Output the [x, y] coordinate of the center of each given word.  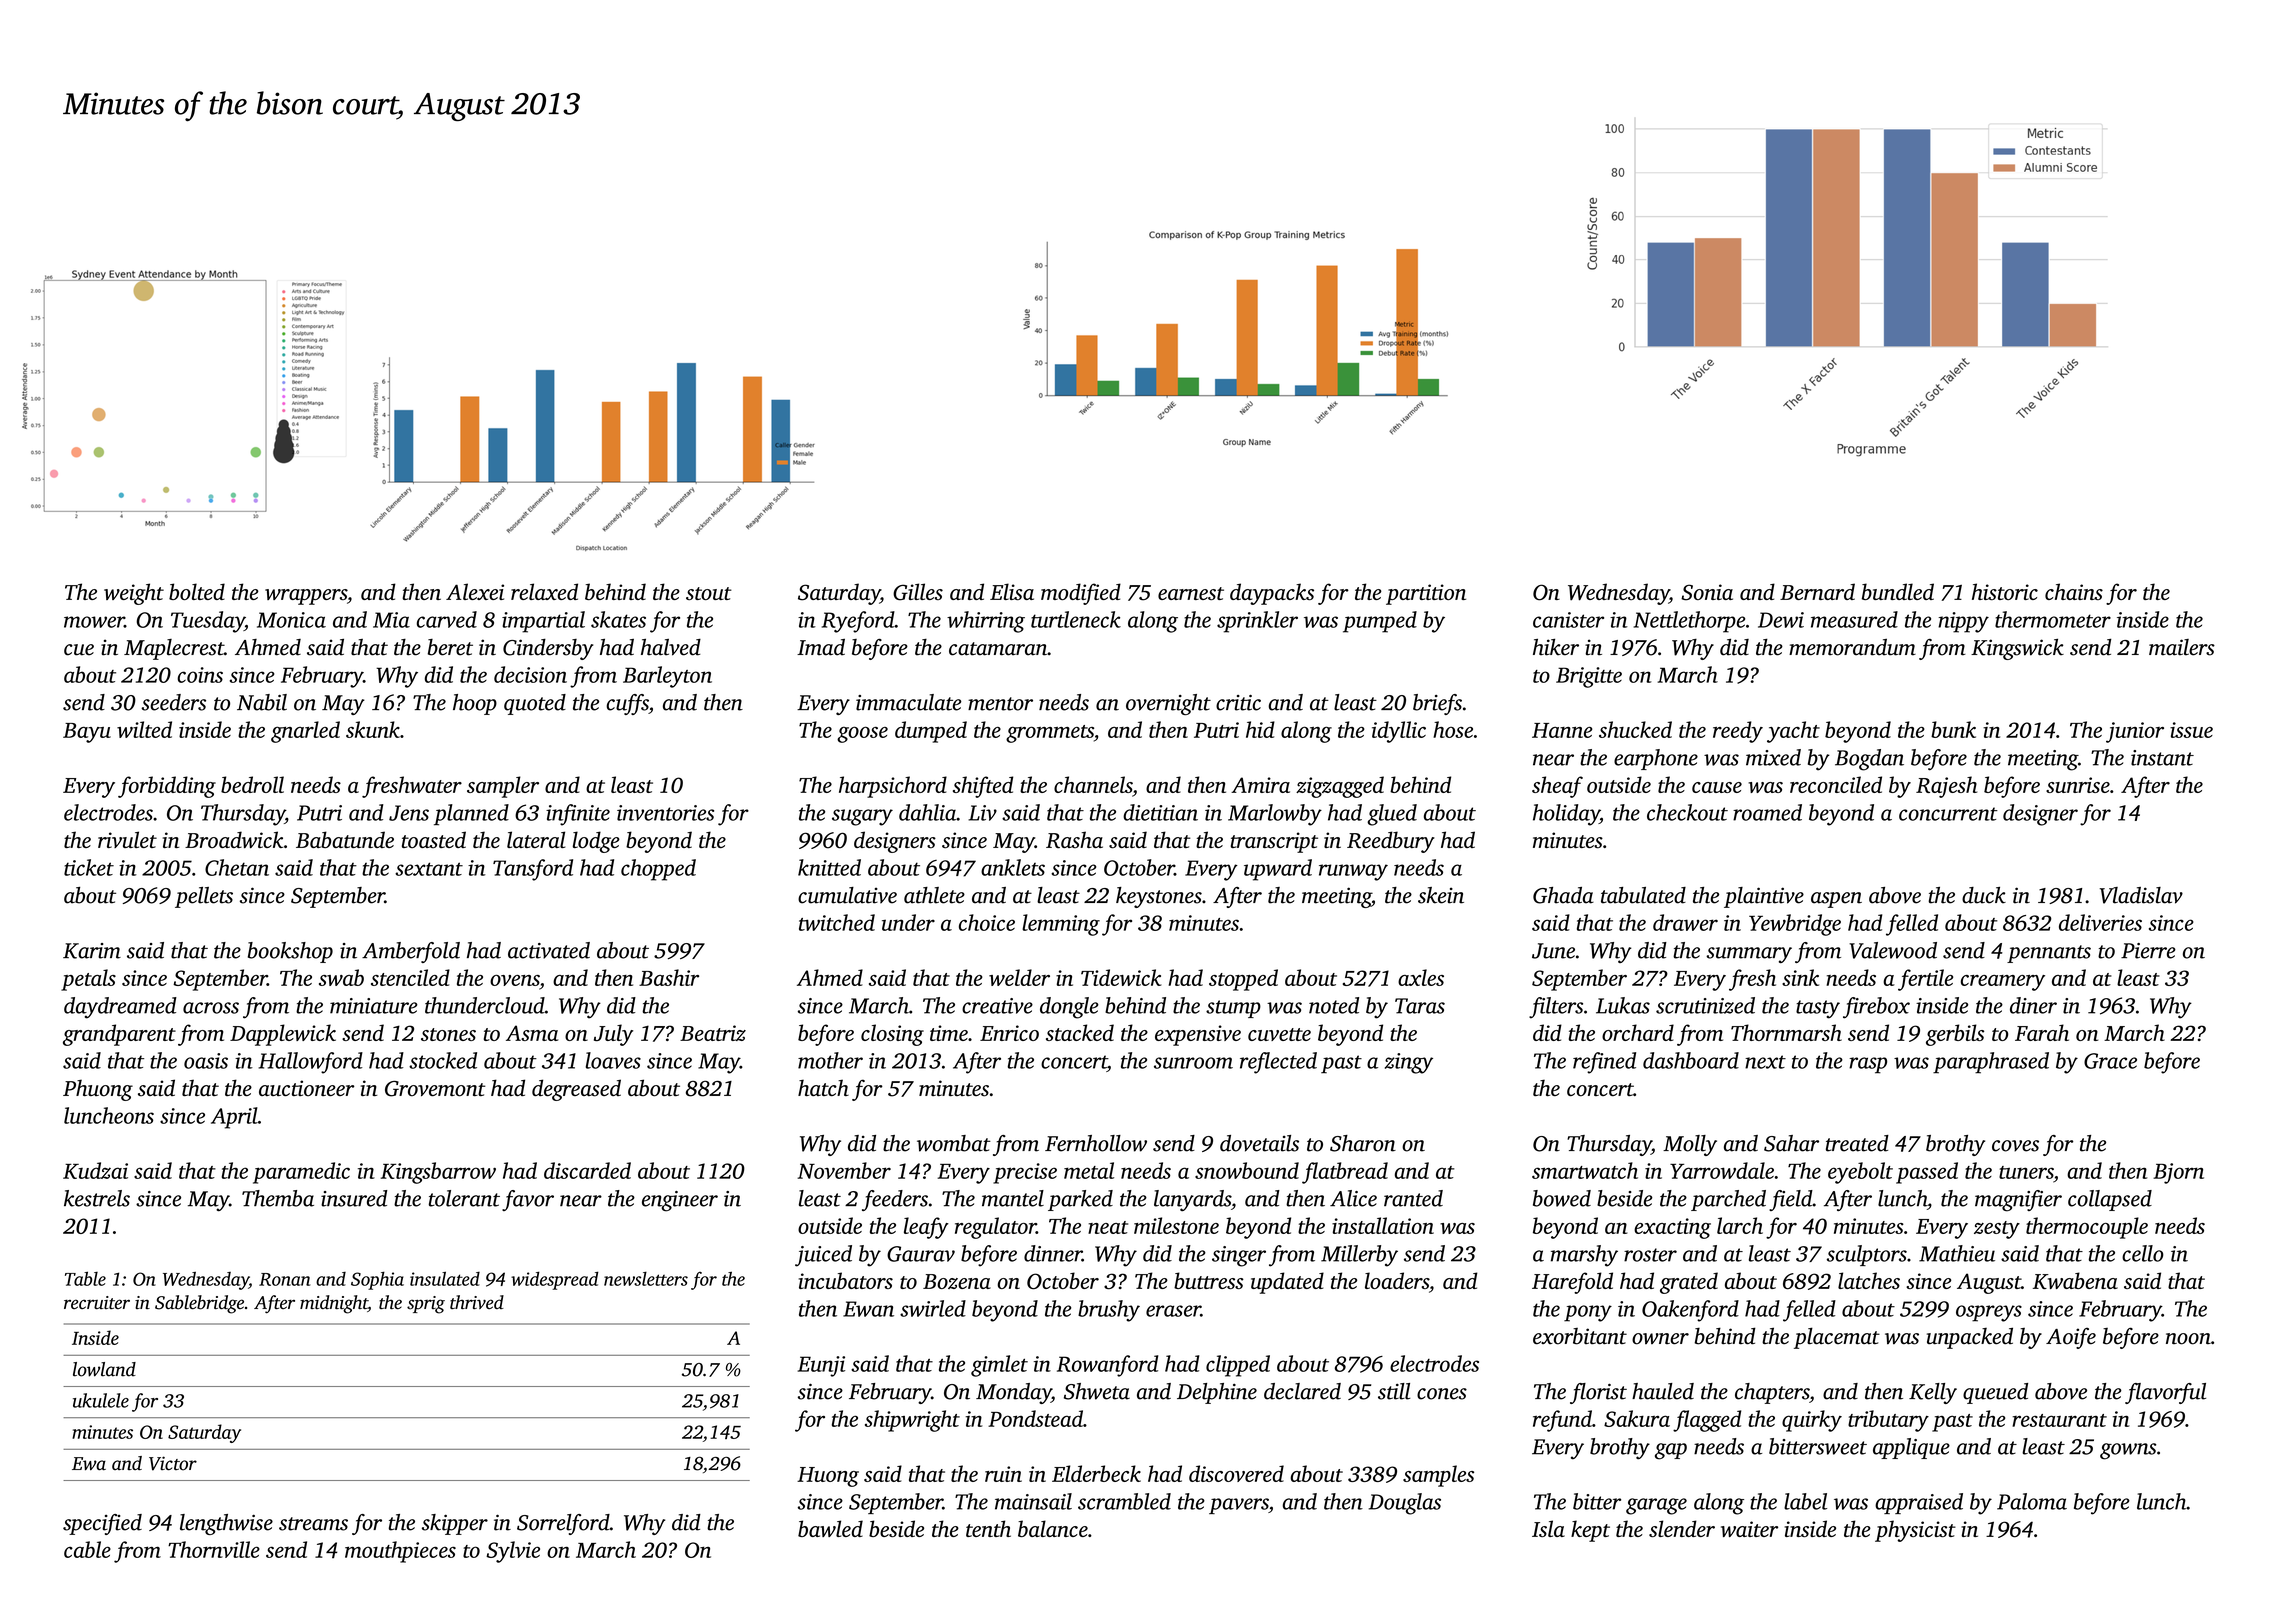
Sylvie [513, 1552]
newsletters [646, 1279]
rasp [1868, 1065]
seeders [173, 702]
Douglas [1405, 1504]
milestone [1176, 1225]
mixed [1773, 757]
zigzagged [1340, 787]
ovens [515, 980]
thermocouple [2087, 1228]
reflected [1278, 1063]
